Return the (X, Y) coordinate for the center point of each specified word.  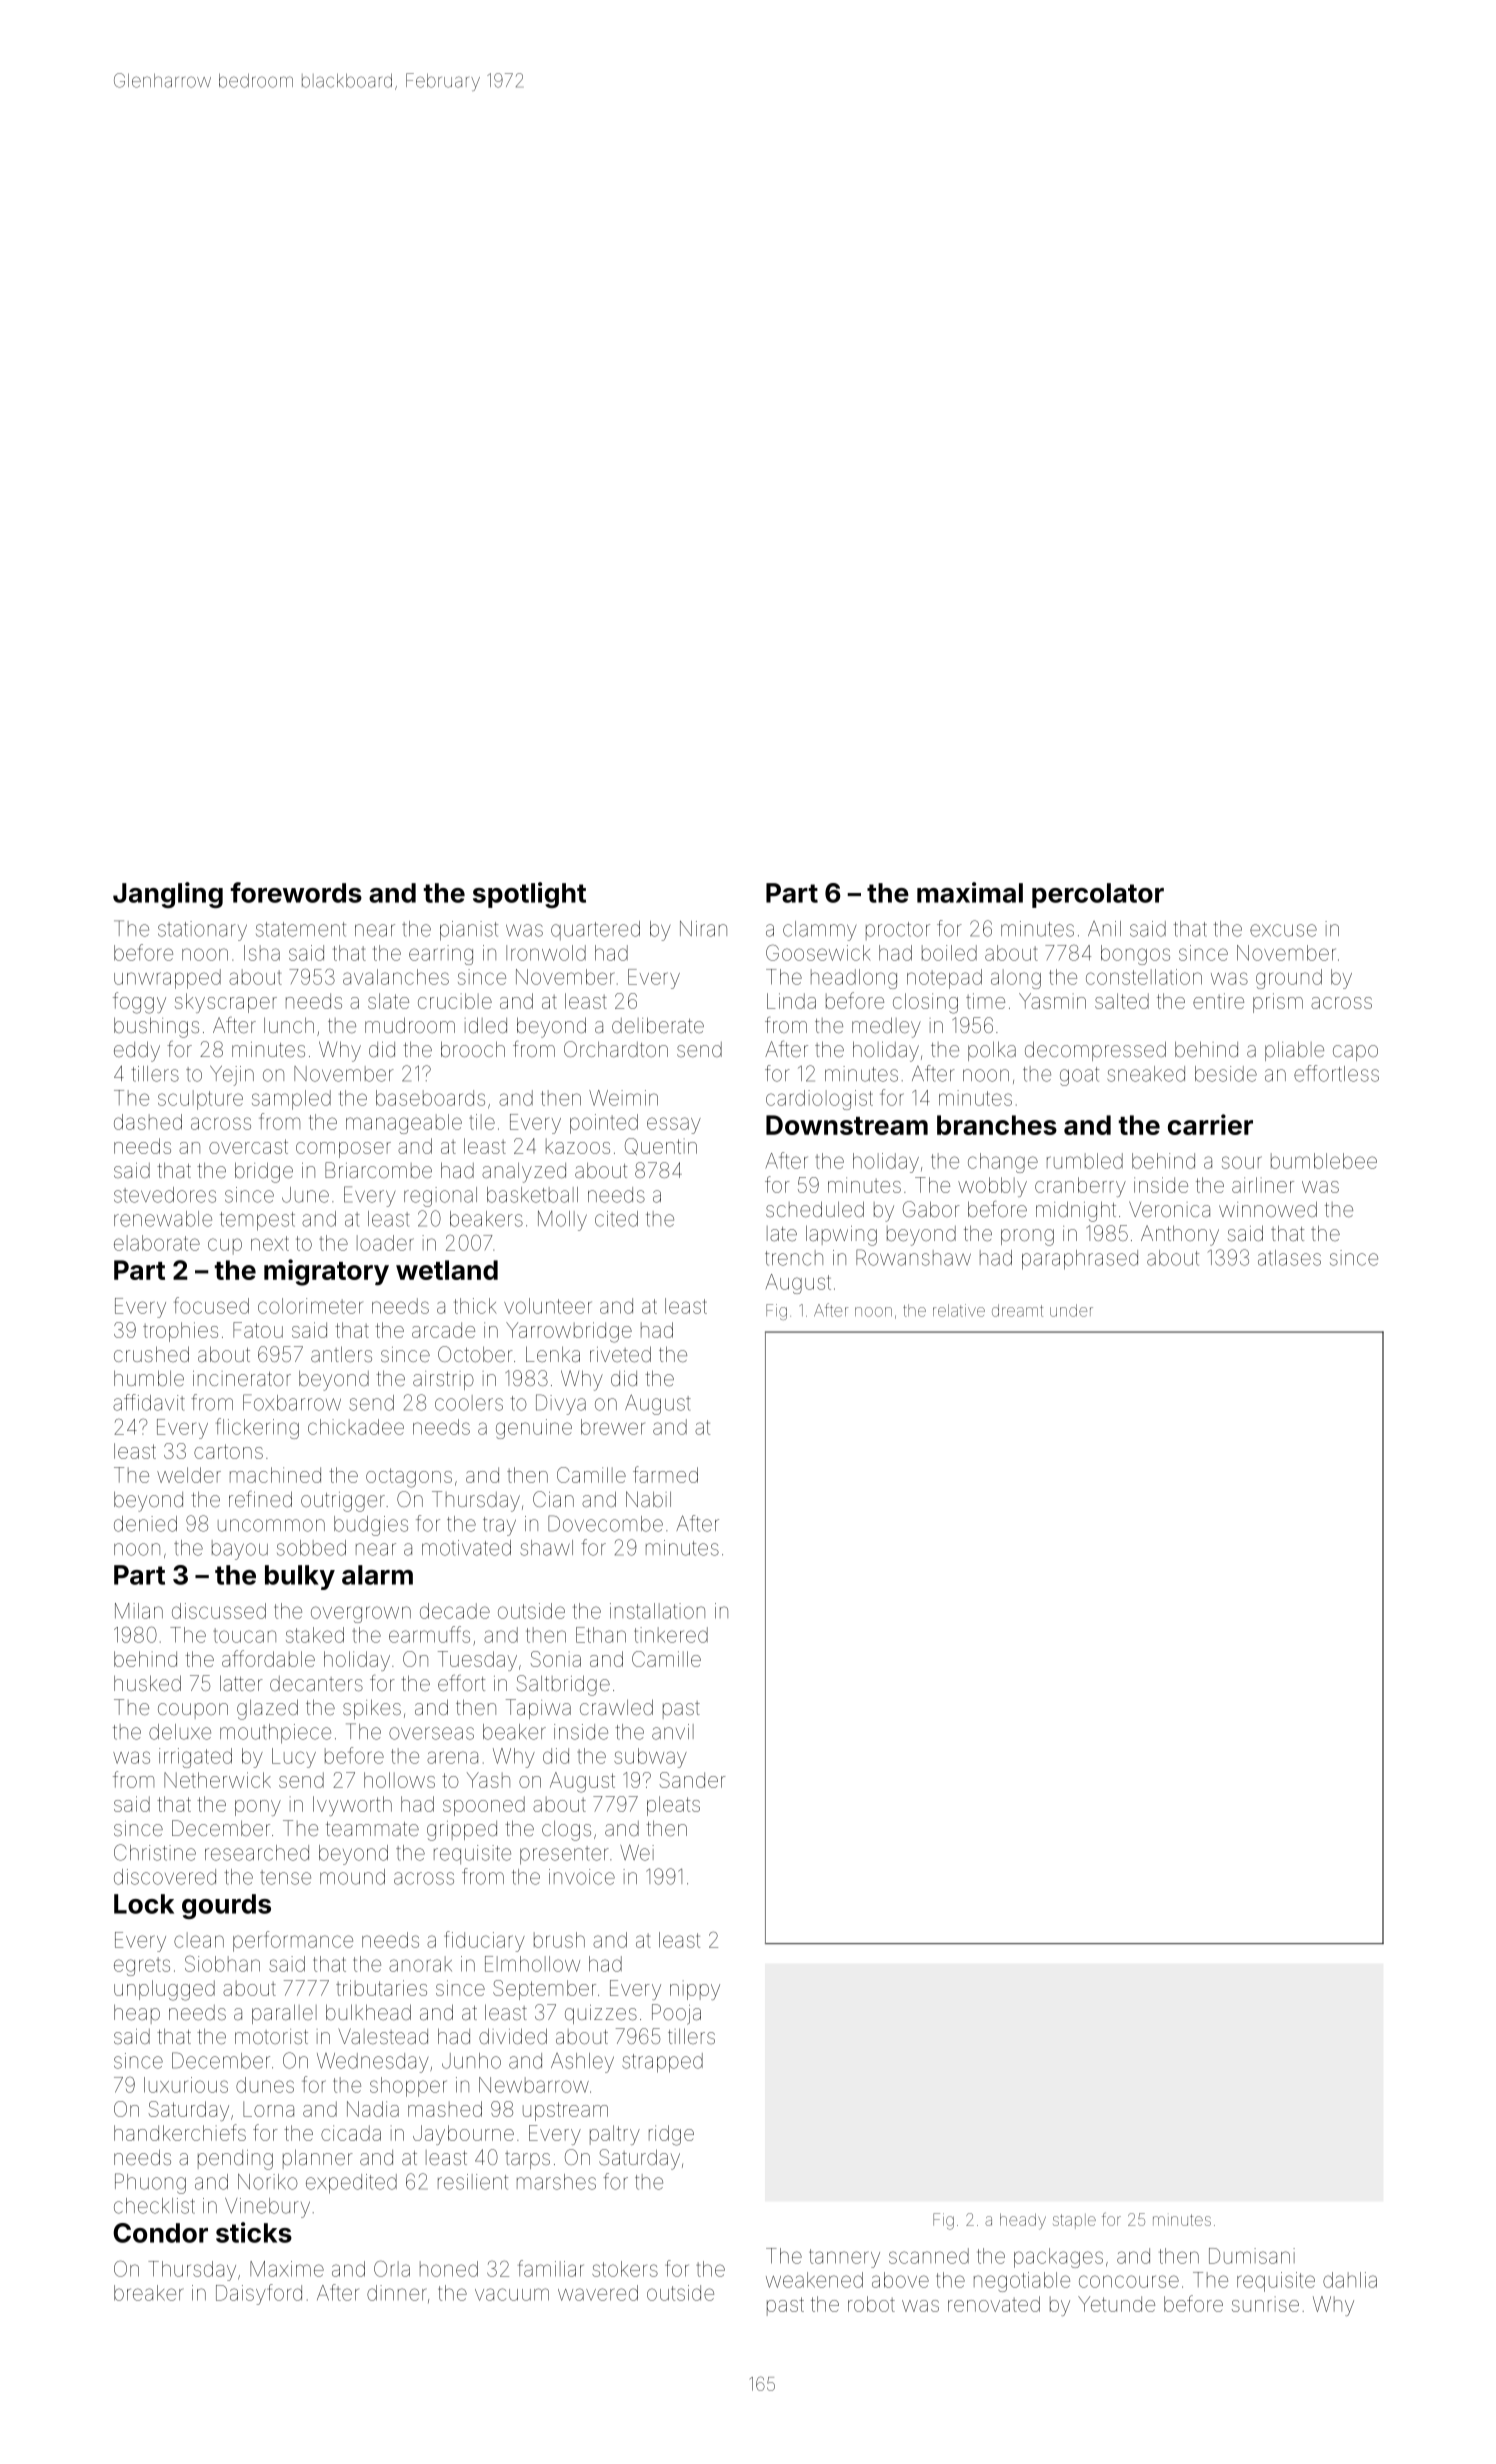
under (1071, 1310)
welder (189, 1475)
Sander (692, 1780)
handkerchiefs (180, 2132)
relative (959, 1310)
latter (241, 1683)
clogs (566, 1831)
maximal (970, 892)
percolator (1098, 895)
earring (441, 955)
